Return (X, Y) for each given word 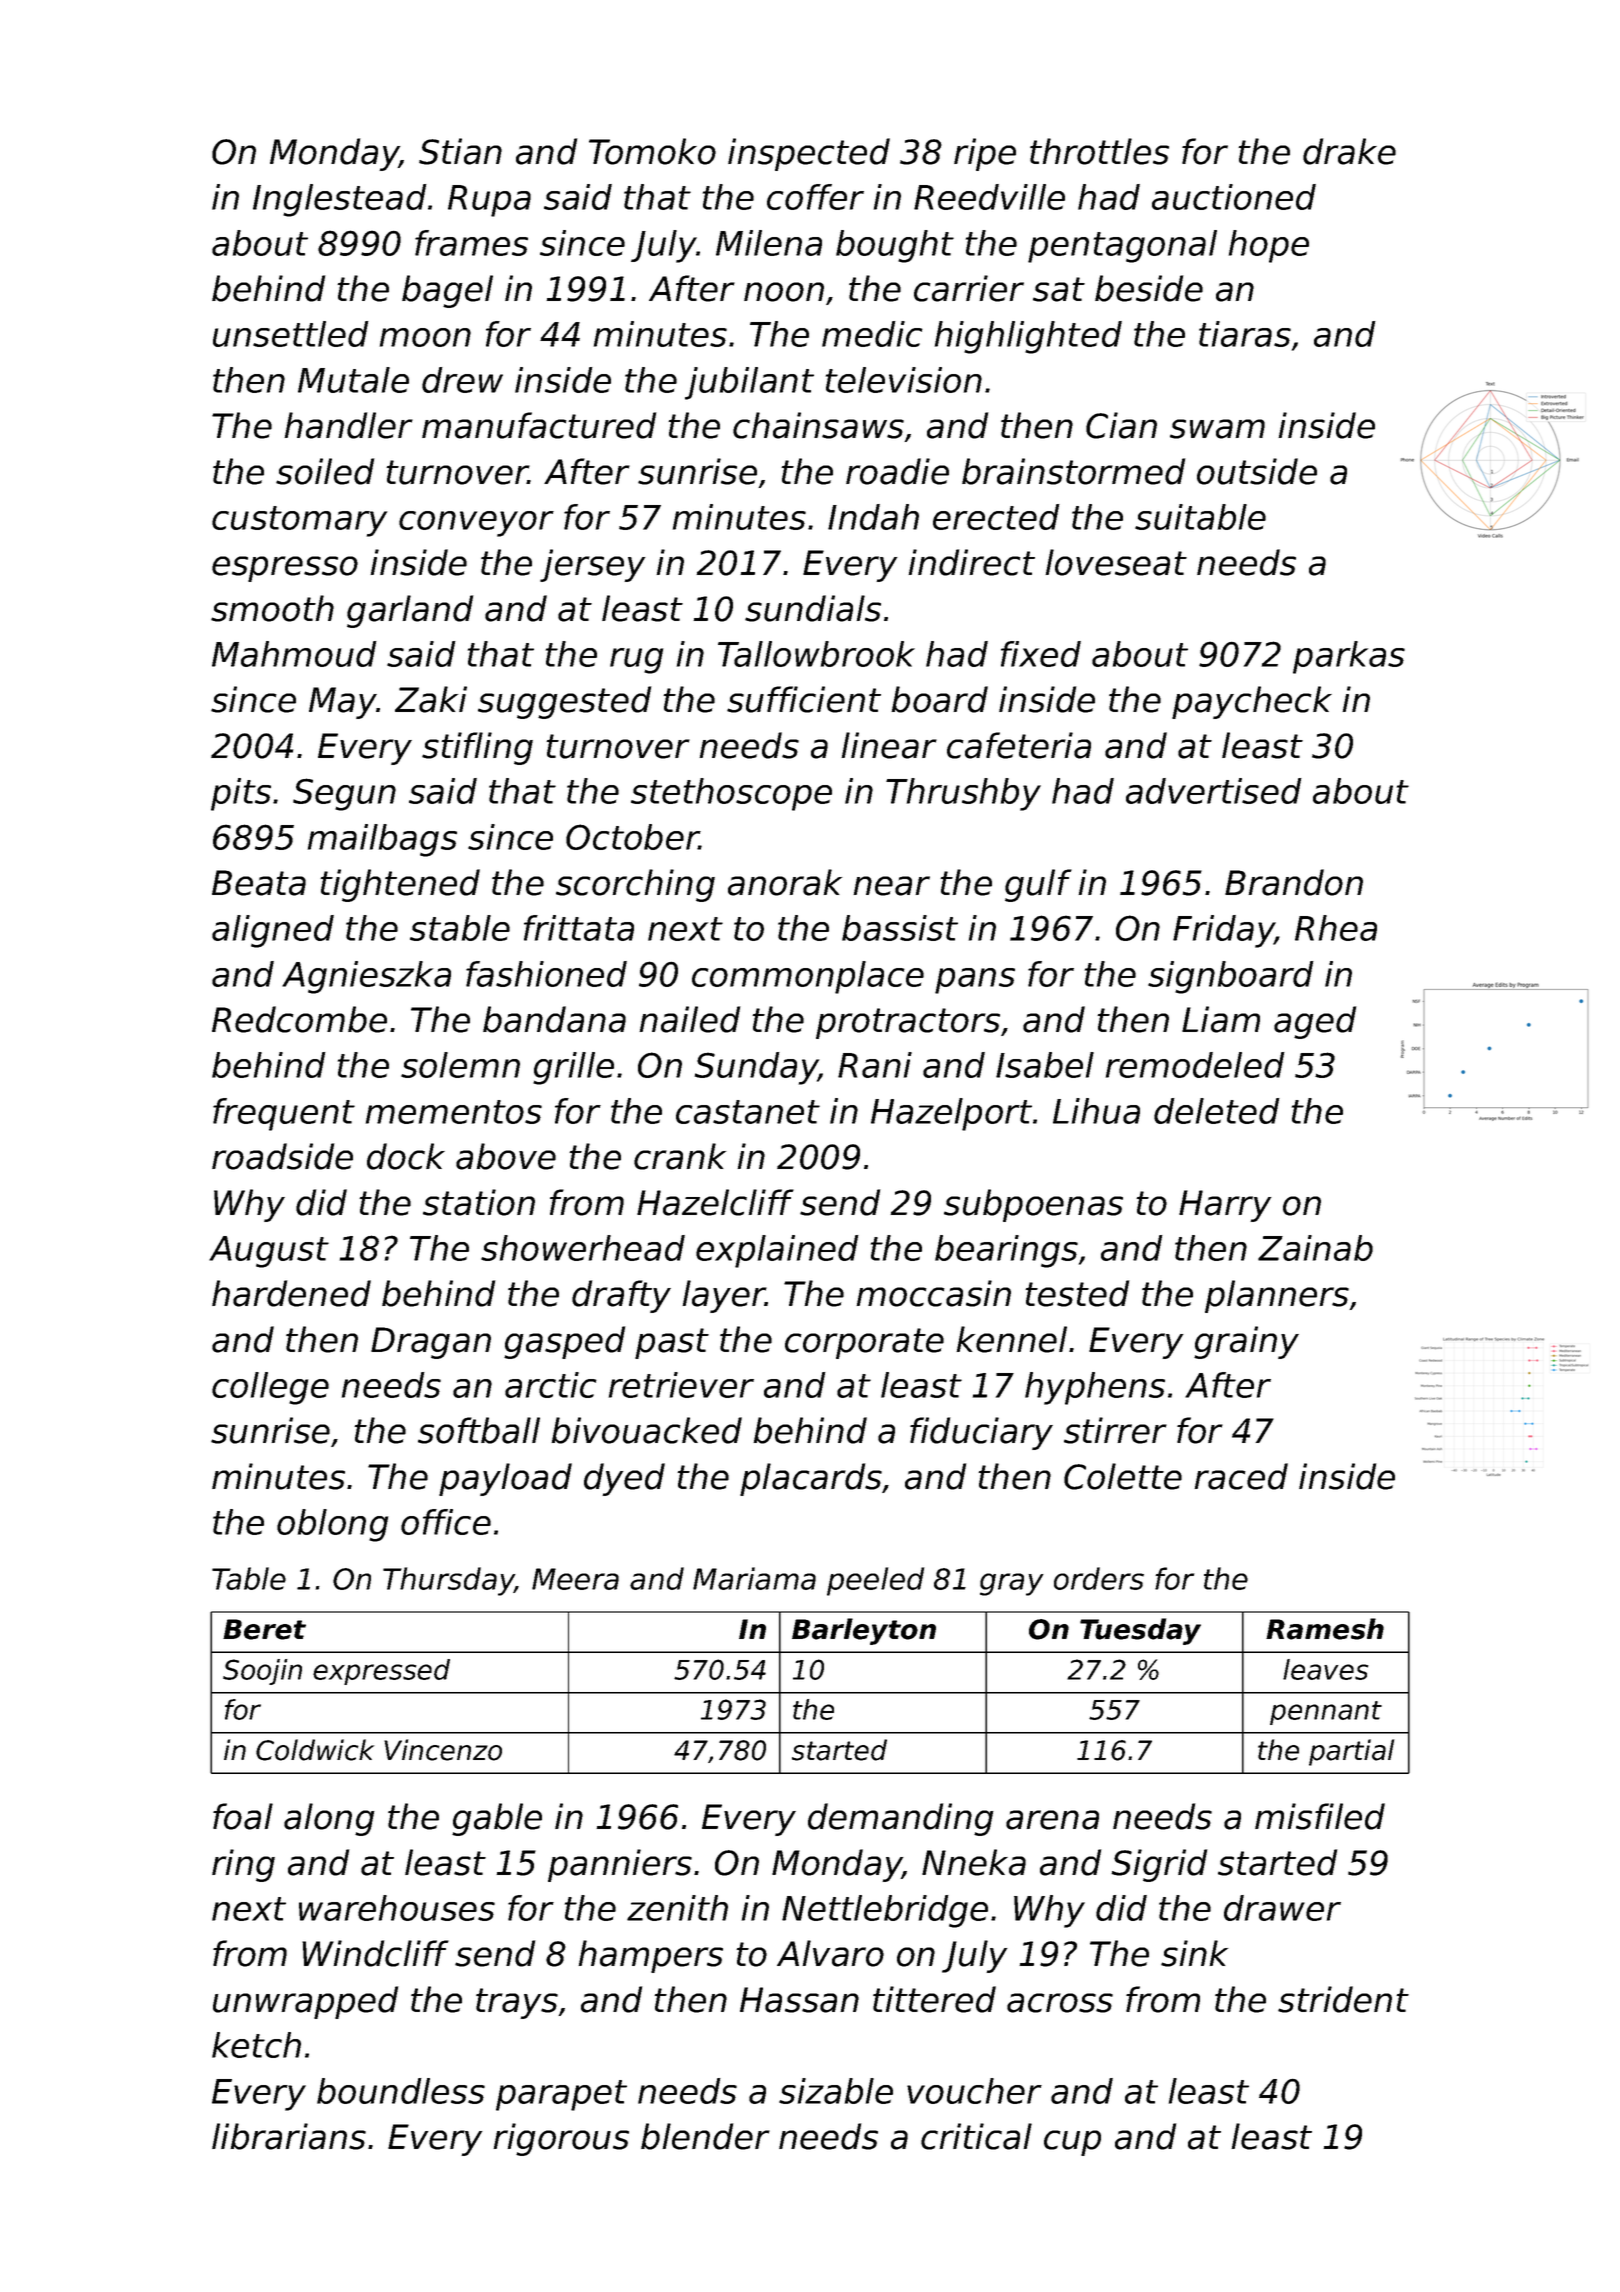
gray (1012, 1584)
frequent (284, 1114)
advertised (1214, 791)
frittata (579, 928)
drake (1349, 151)
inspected (809, 154)
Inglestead (340, 200)
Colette (1123, 1476)
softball (479, 1430)
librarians (289, 2136)
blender (705, 2136)
